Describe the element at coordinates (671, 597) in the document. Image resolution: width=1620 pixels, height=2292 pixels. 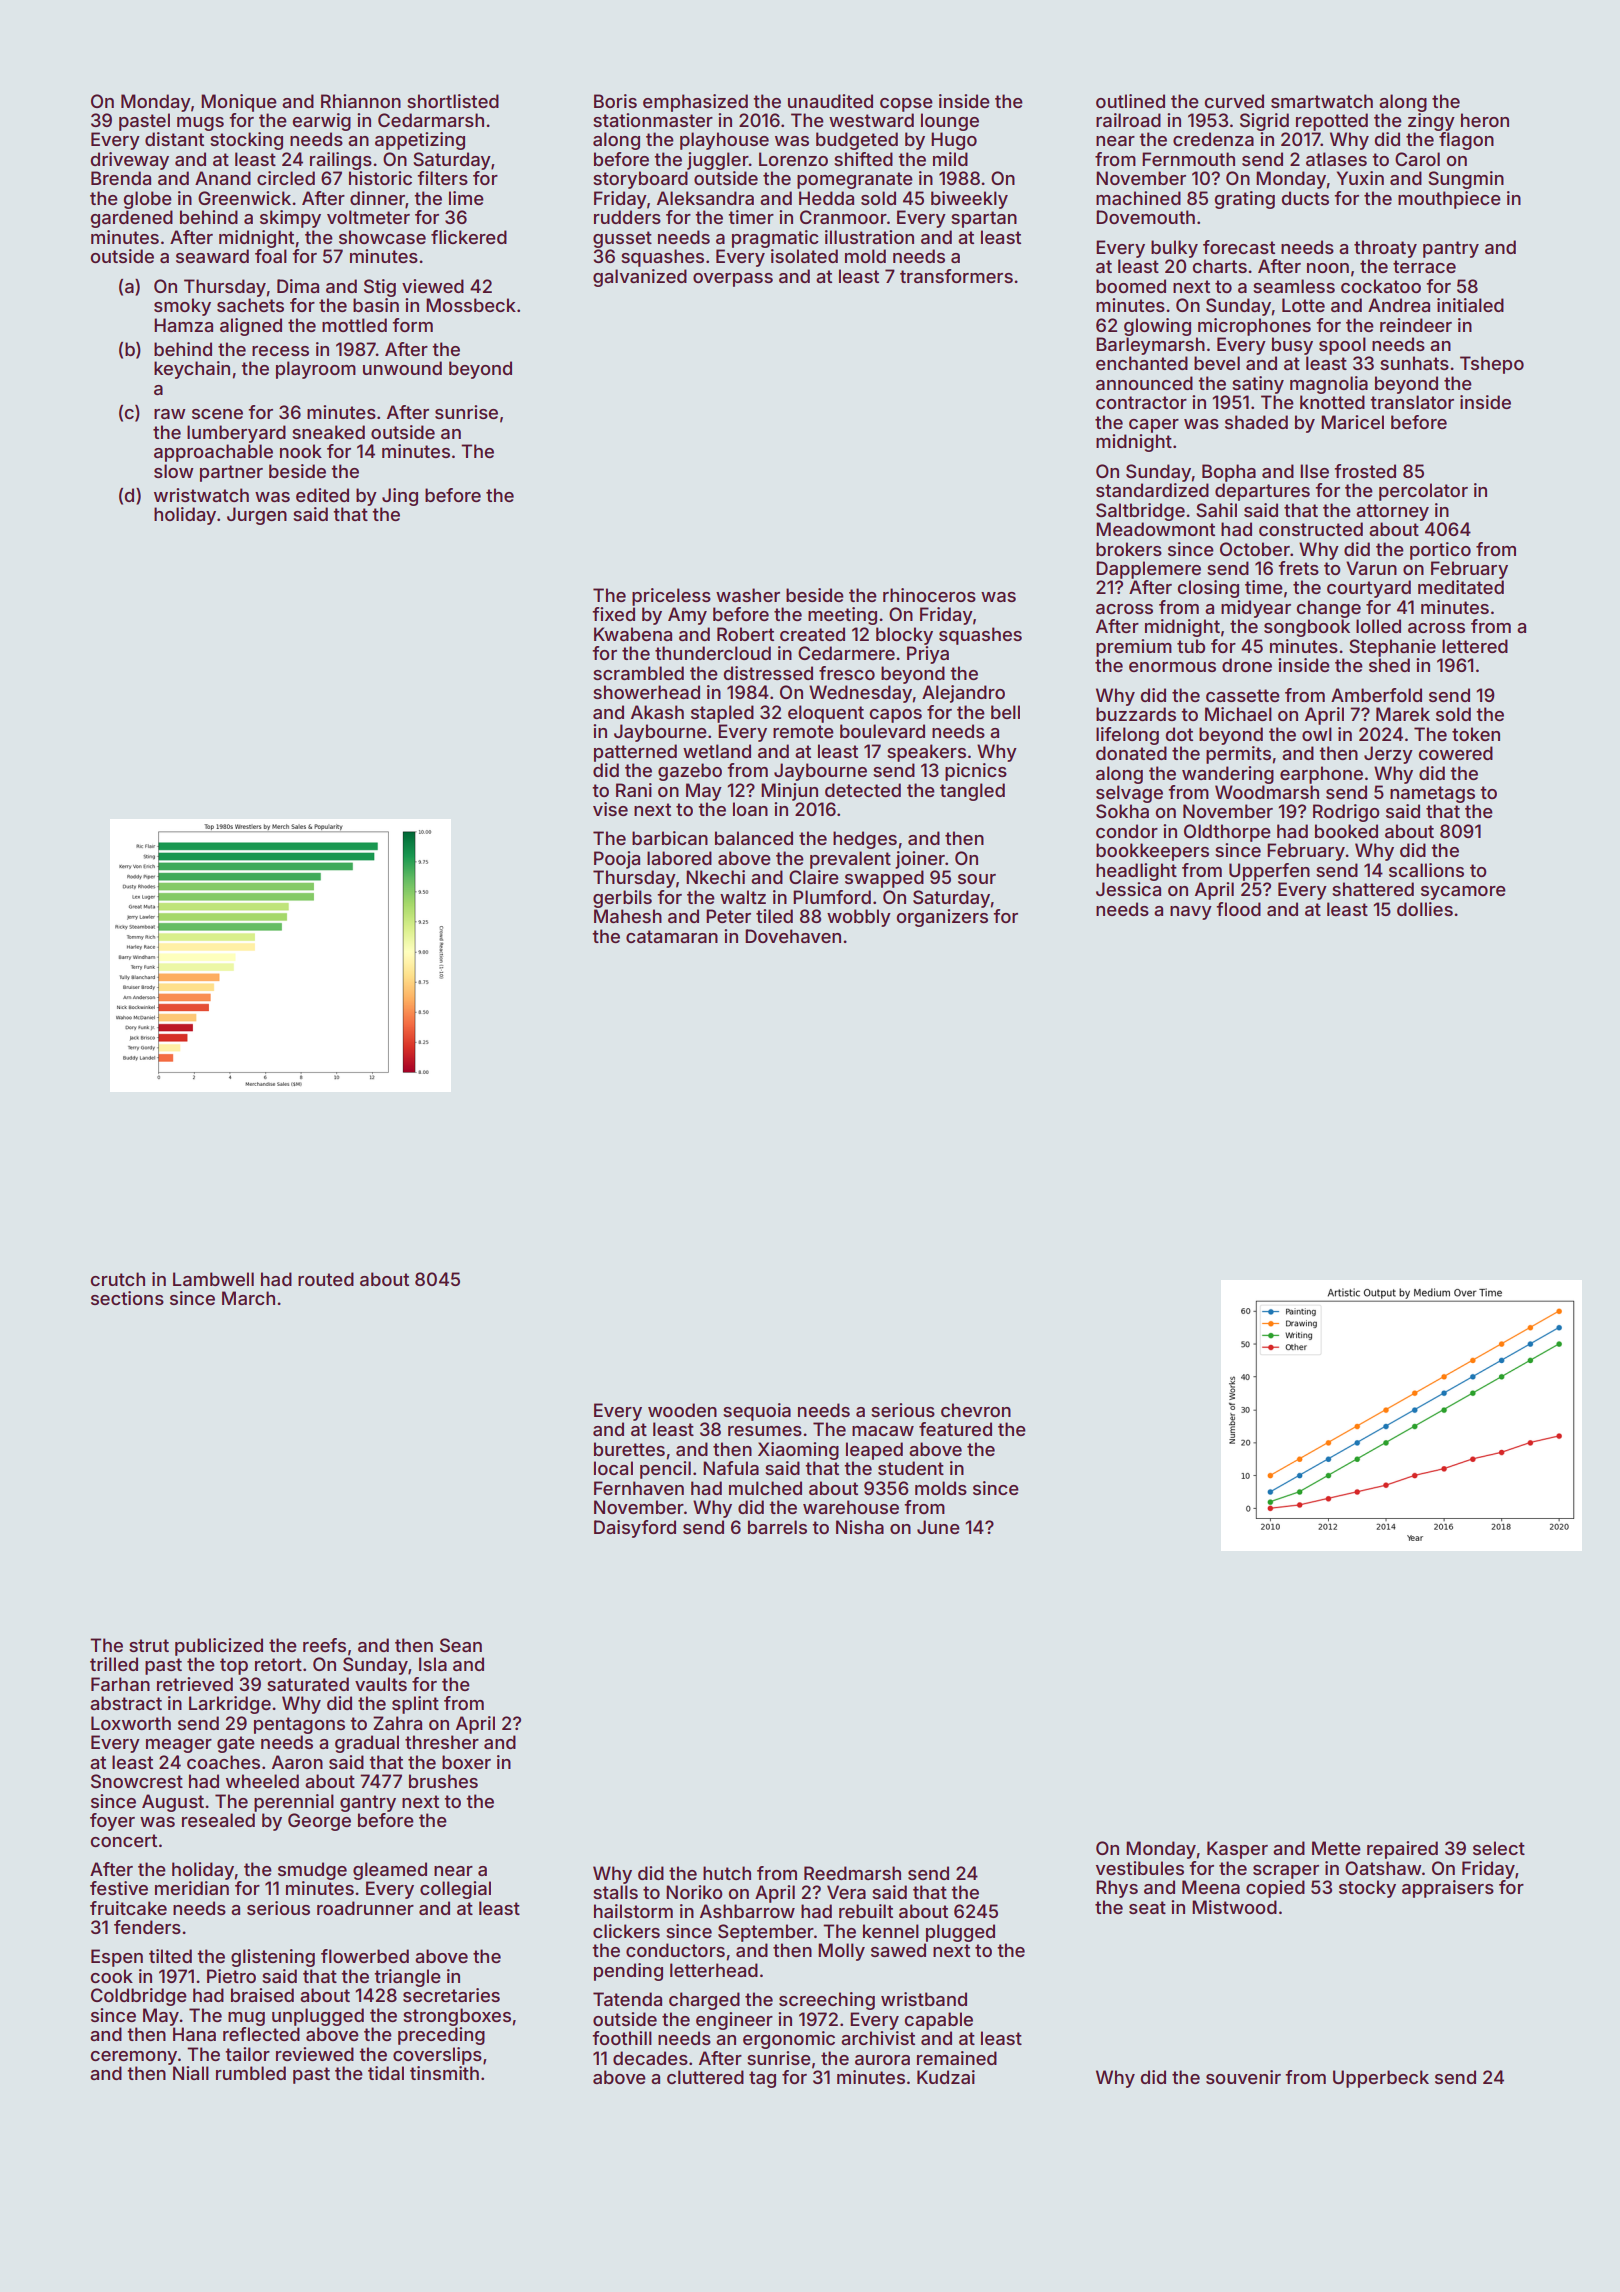
I see `priceless` at that location.
